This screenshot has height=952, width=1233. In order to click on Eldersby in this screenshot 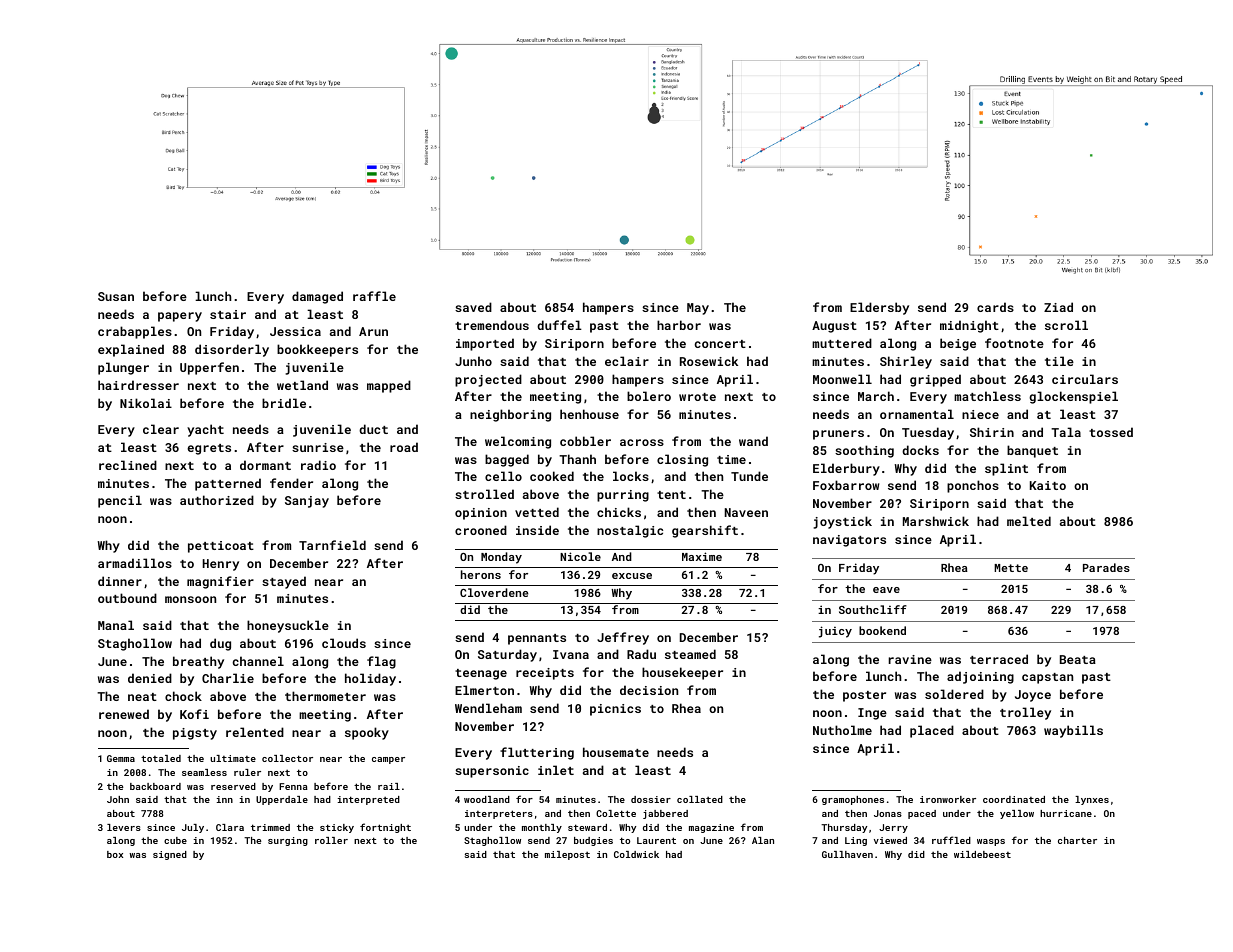, I will do `click(879, 308)`.
